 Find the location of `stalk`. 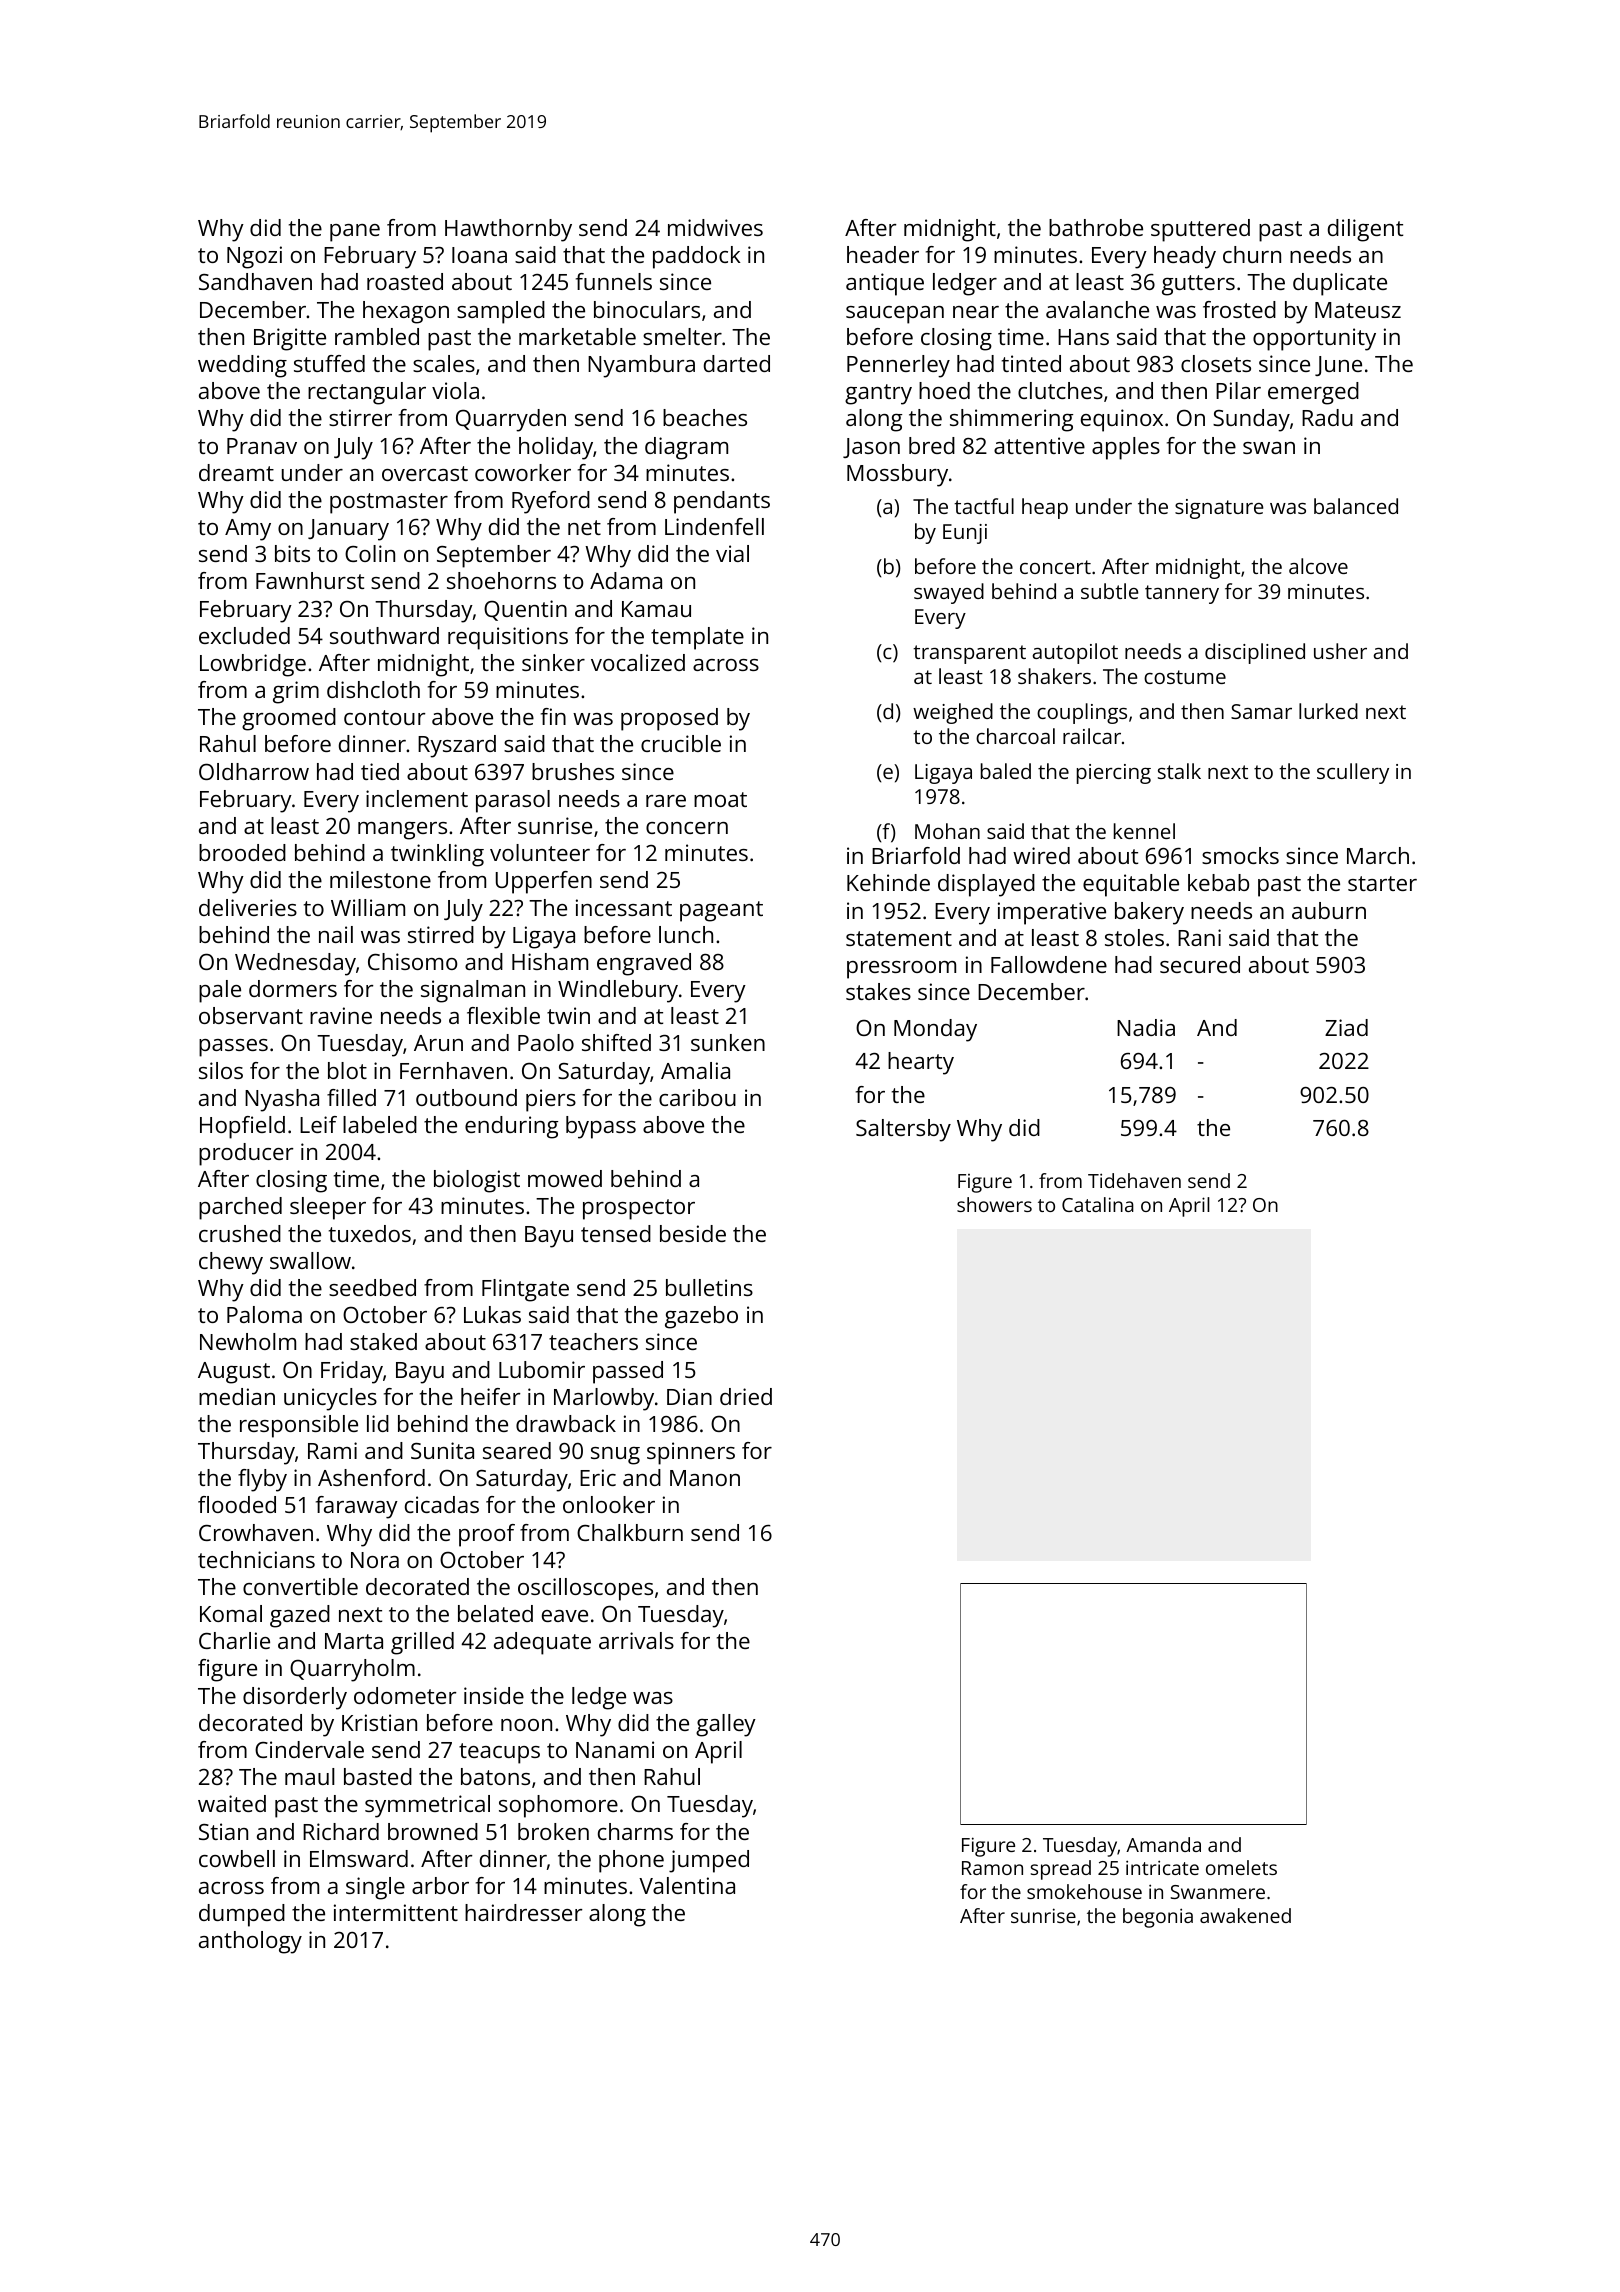

stalk is located at coordinates (1179, 771).
